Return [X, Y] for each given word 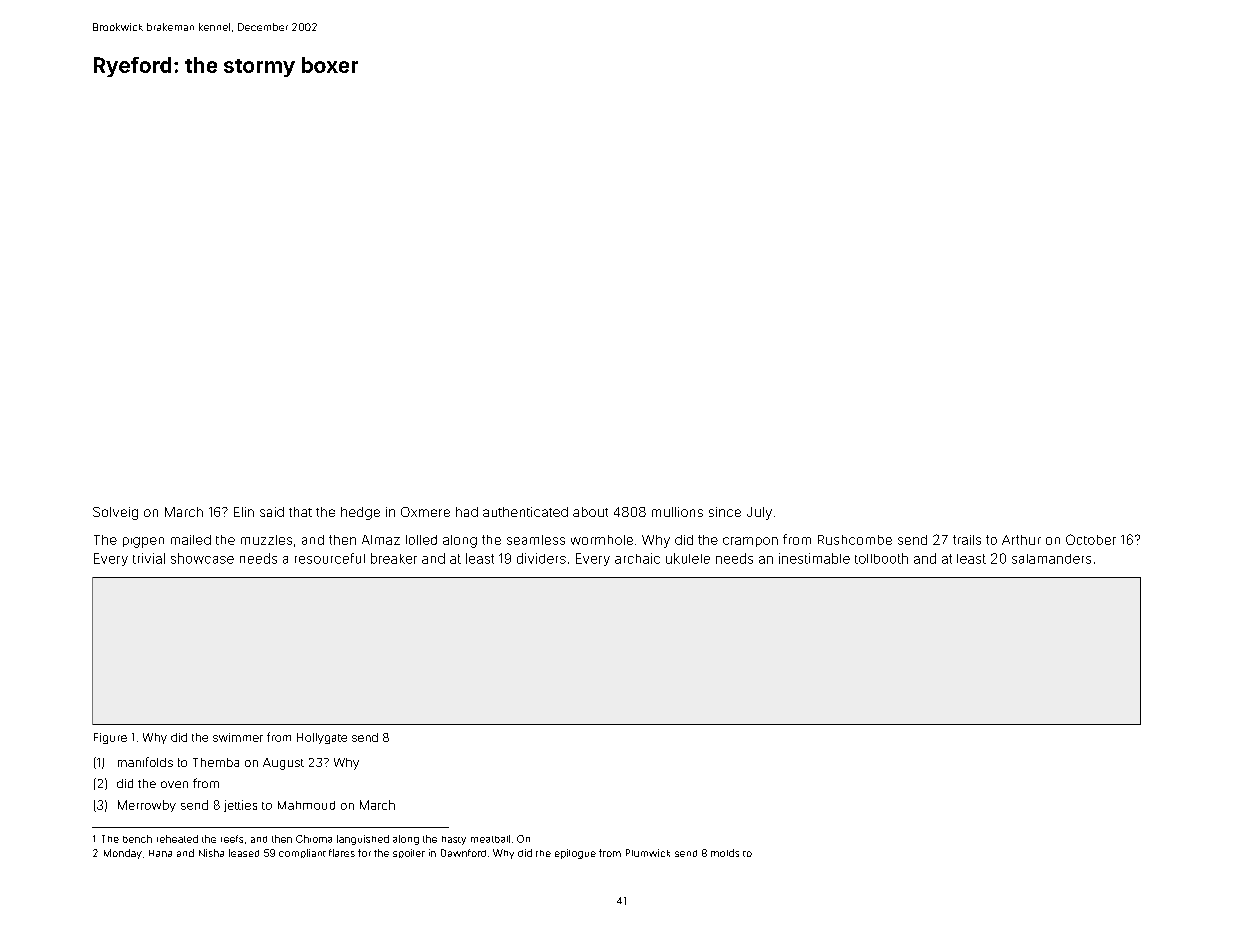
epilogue [575, 854]
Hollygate [322, 738]
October [1091, 539]
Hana [160, 853]
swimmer [238, 737]
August [283, 764]
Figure [110, 738]
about [590, 512]
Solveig [115, 513]
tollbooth [881, 558]
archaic [637, 558]
